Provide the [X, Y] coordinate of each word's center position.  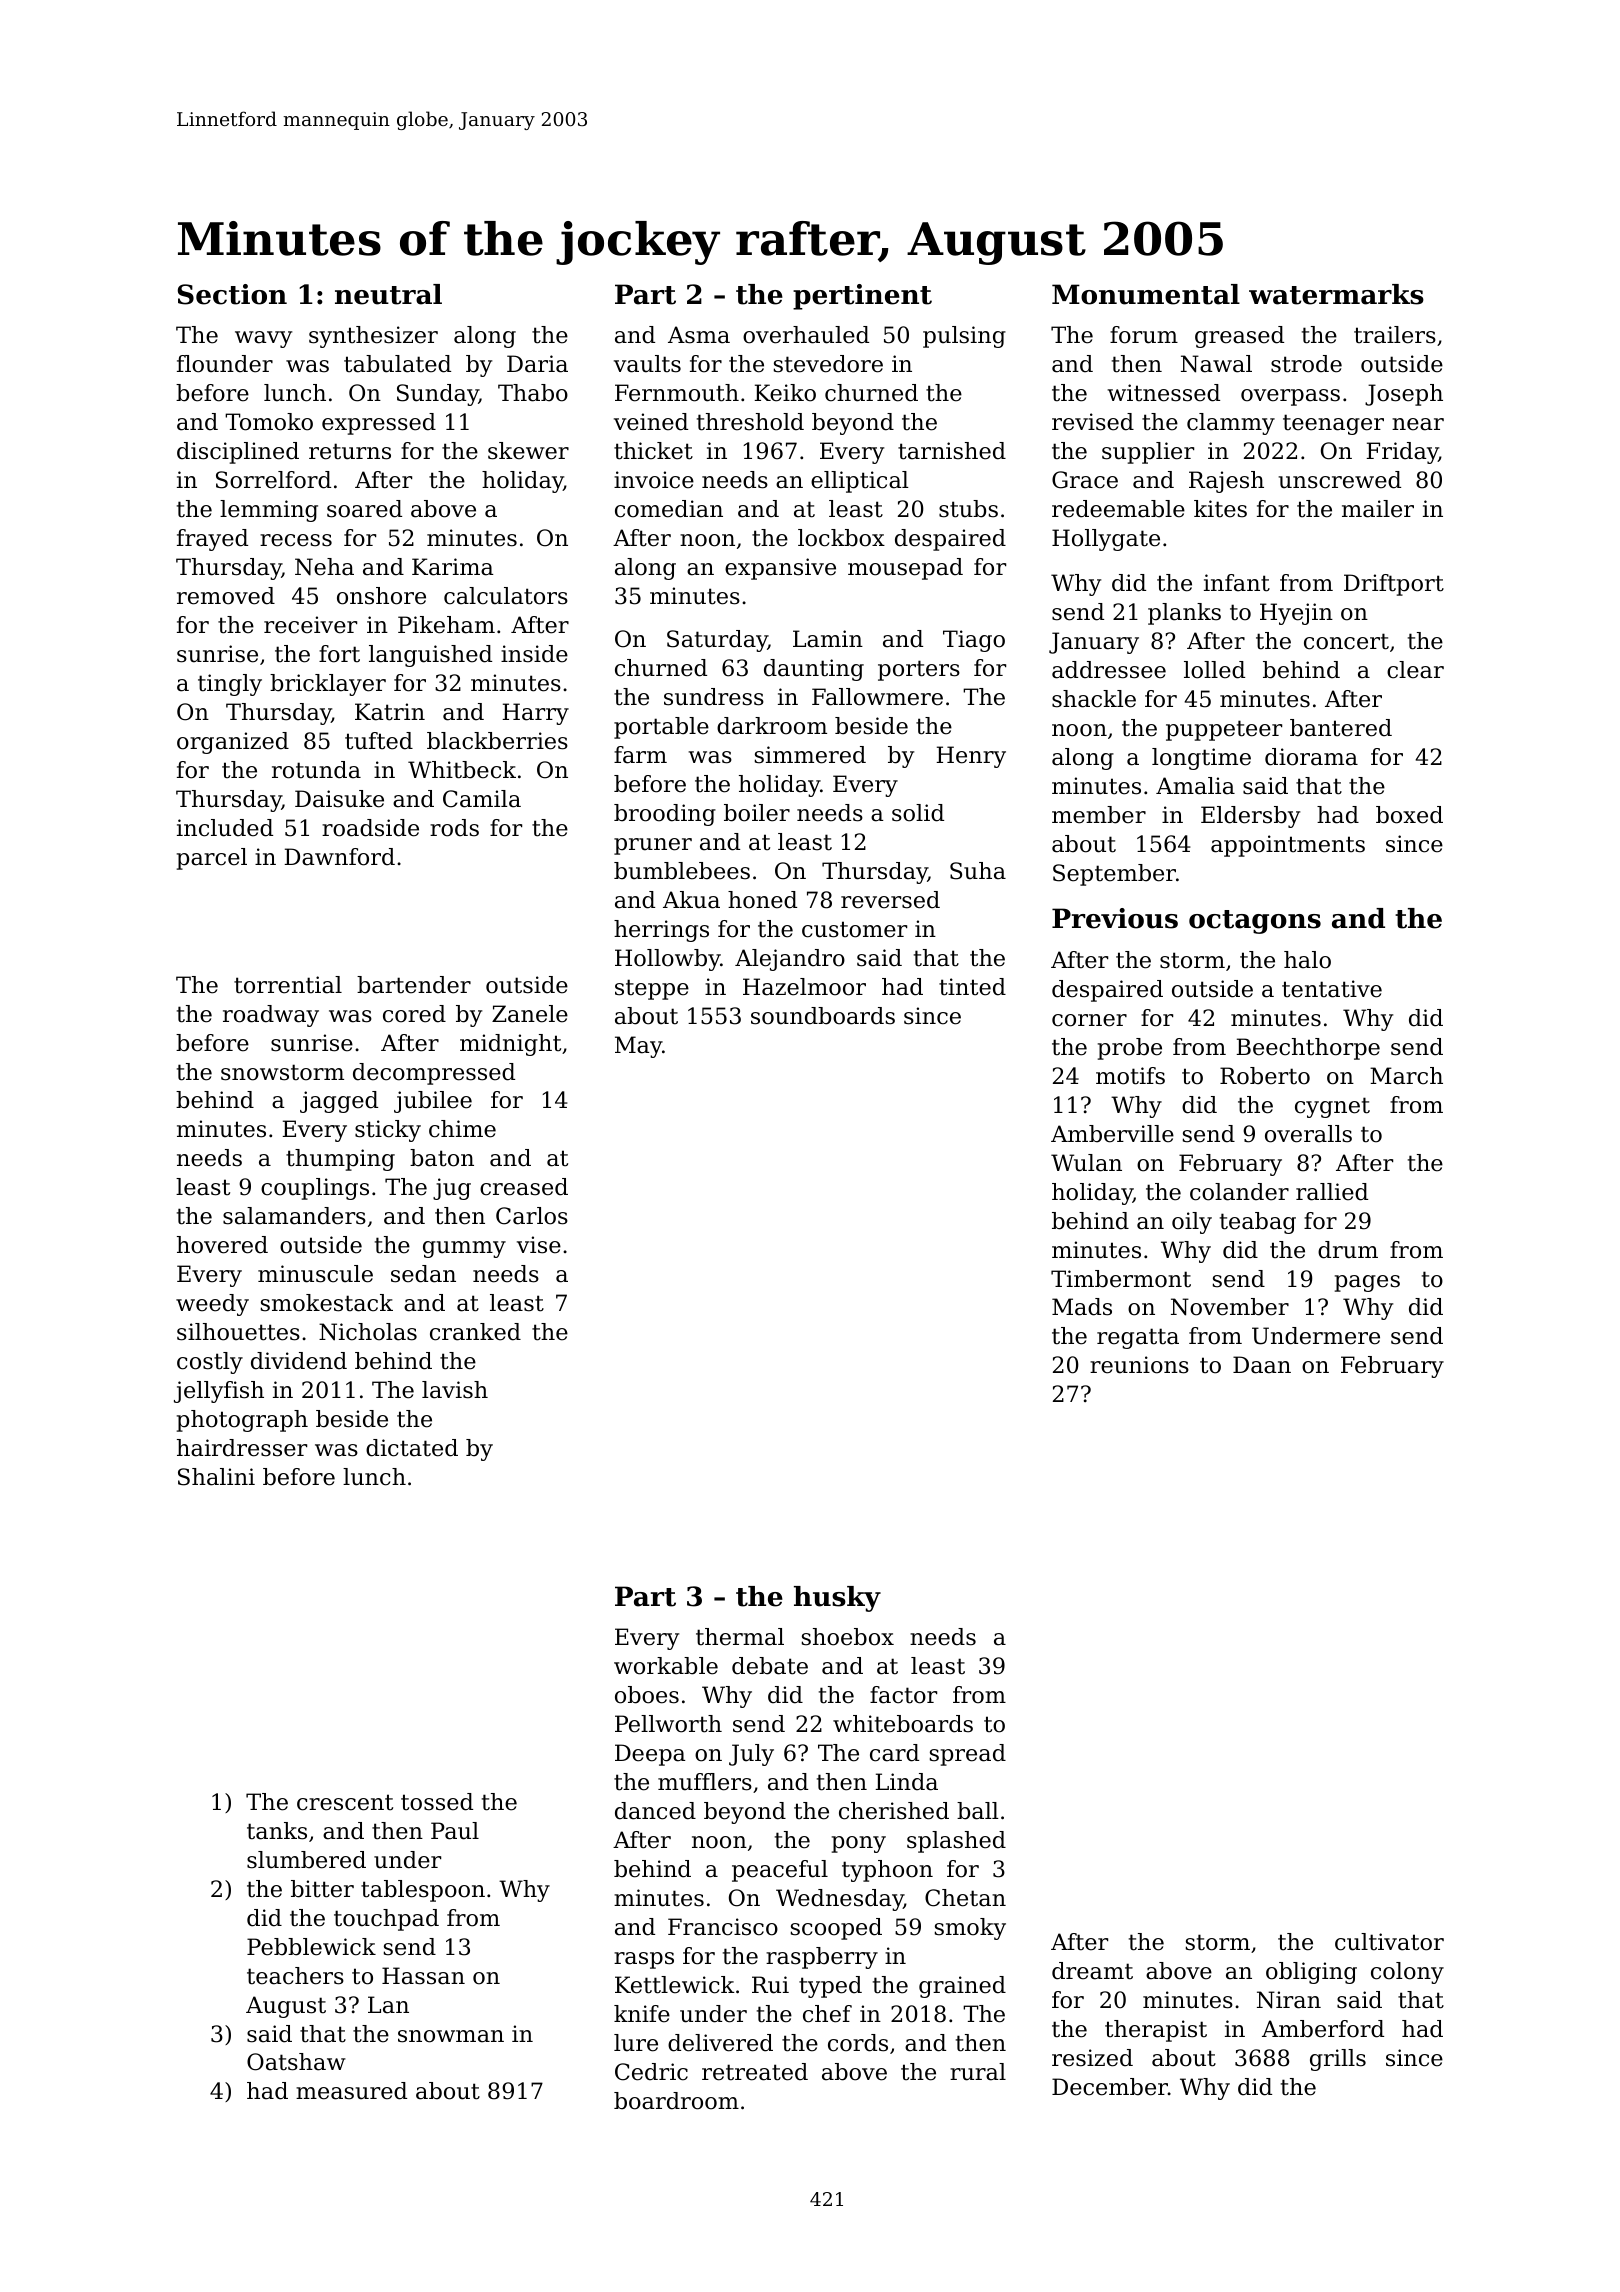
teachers [295, 1976]
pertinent [862, 297]
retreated [755, 2072]
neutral [388, 294]
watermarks [1336, 294]
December [1110, 2087]
